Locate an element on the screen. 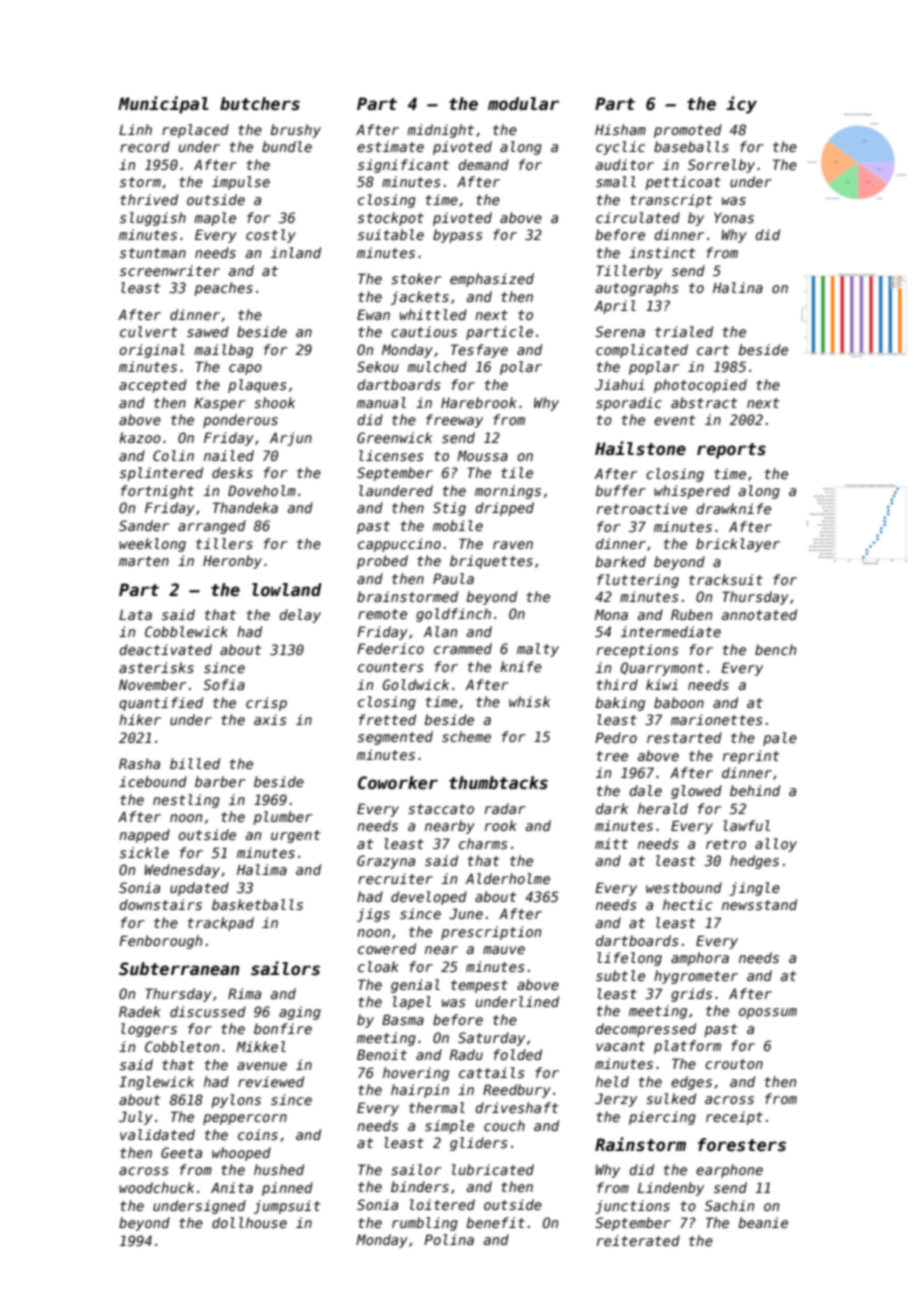 This screenshot has height=1308, width=924. opossum is located at coordinates (768, 1013).
